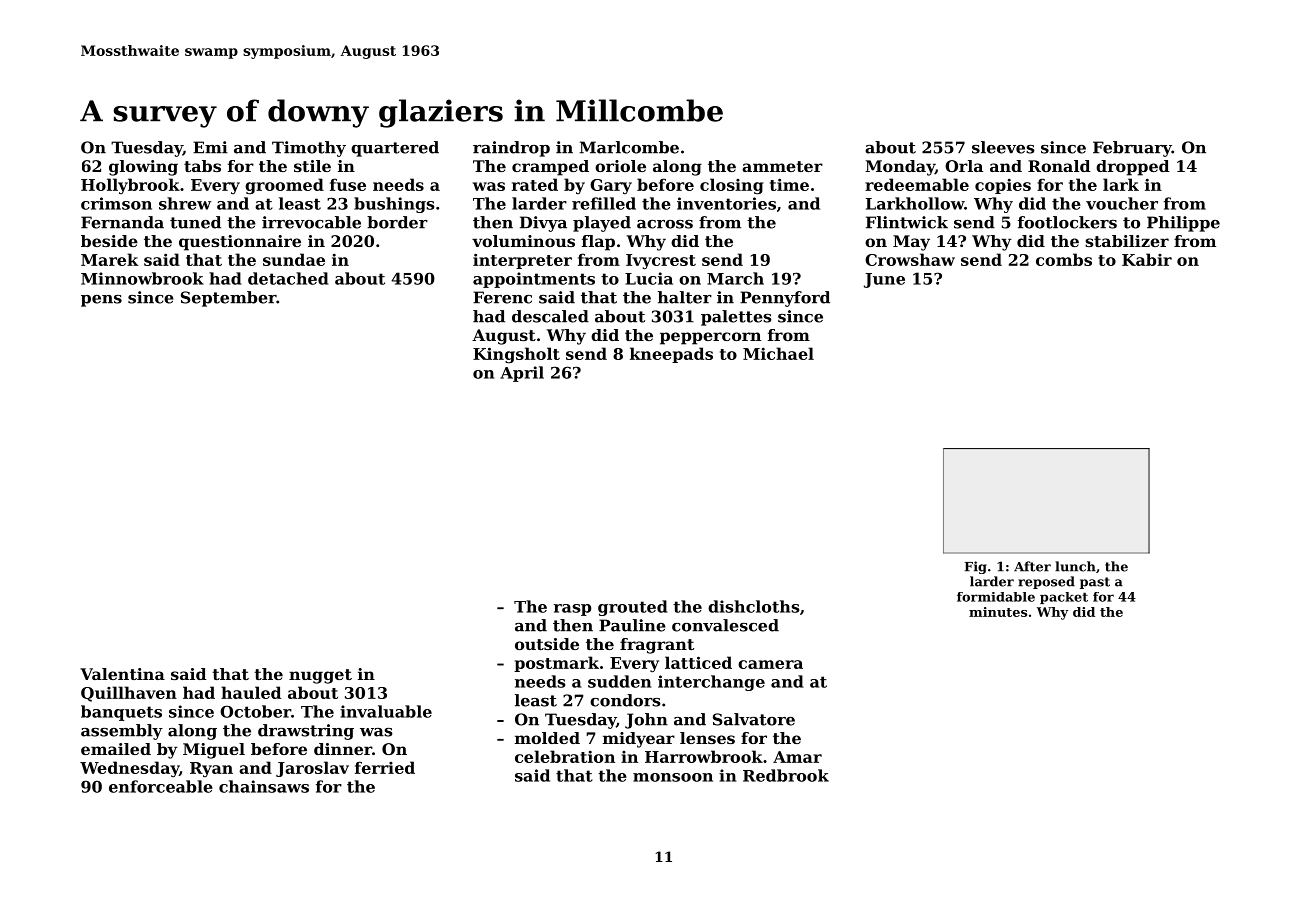 This image has height=924, width=1308. I want to click on Michael, so click(778, 353).
